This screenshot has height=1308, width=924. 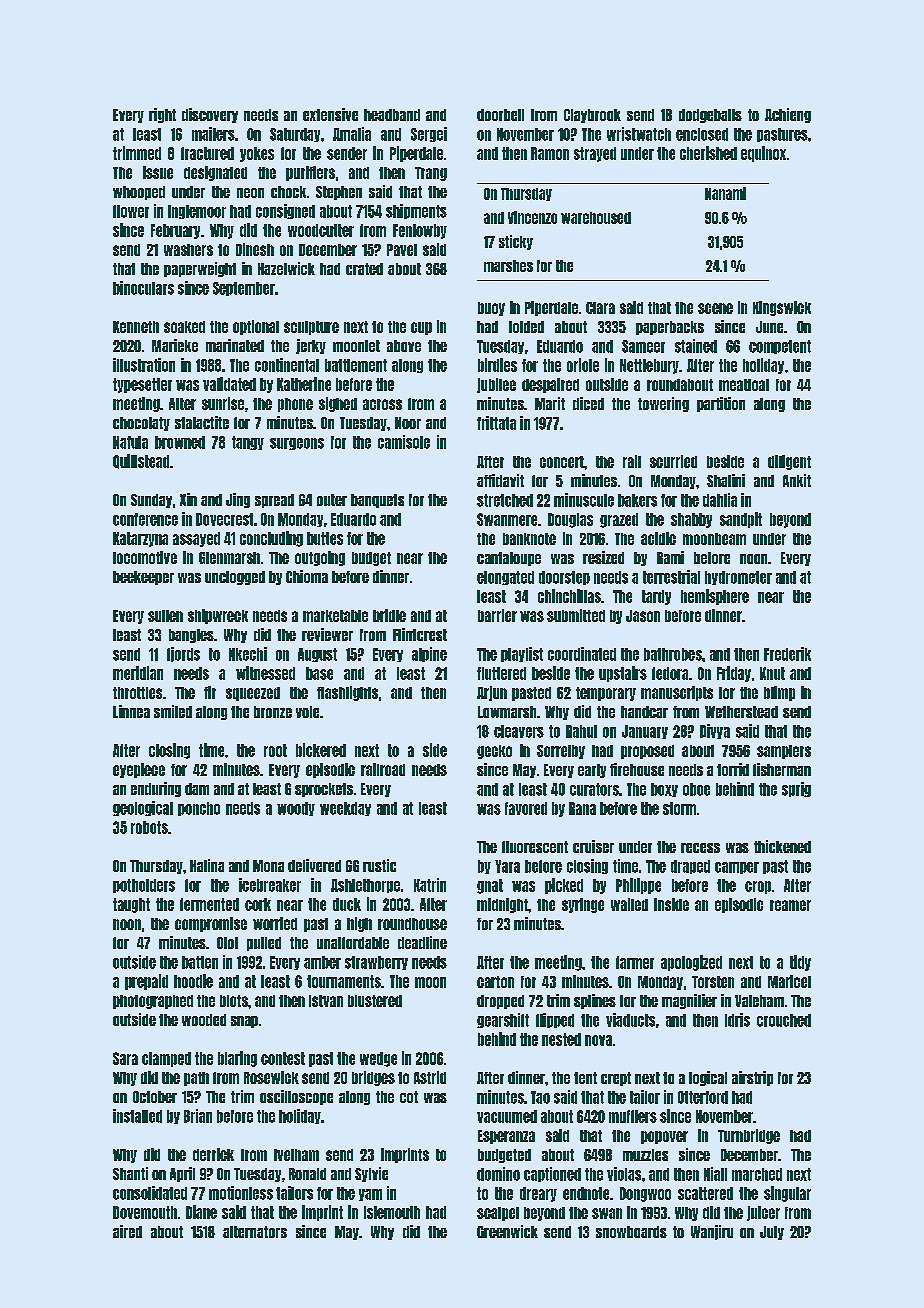 I want to click on Dovemouth, so click(x=145, y=1212).
